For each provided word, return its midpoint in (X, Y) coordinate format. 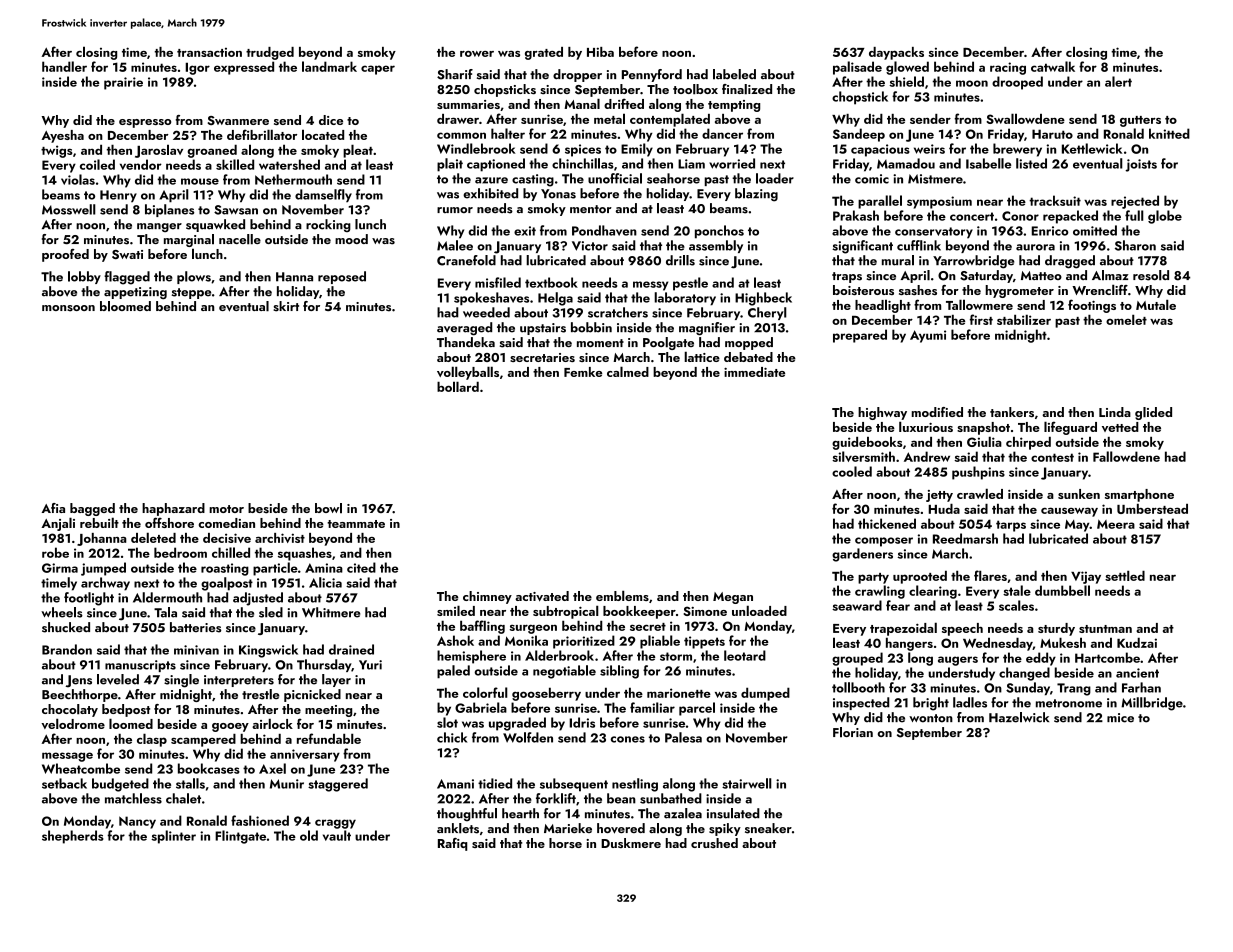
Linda (1115, 412)
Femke (583, 372)
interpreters (239, 681)
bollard (458, 386)
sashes (918, 290)
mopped (749, 343)
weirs (929, 149)
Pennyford (652, 75)
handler (64, 66)
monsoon (68, 308)
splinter (173, 837)
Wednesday (998, 644)
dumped (765, 694)
